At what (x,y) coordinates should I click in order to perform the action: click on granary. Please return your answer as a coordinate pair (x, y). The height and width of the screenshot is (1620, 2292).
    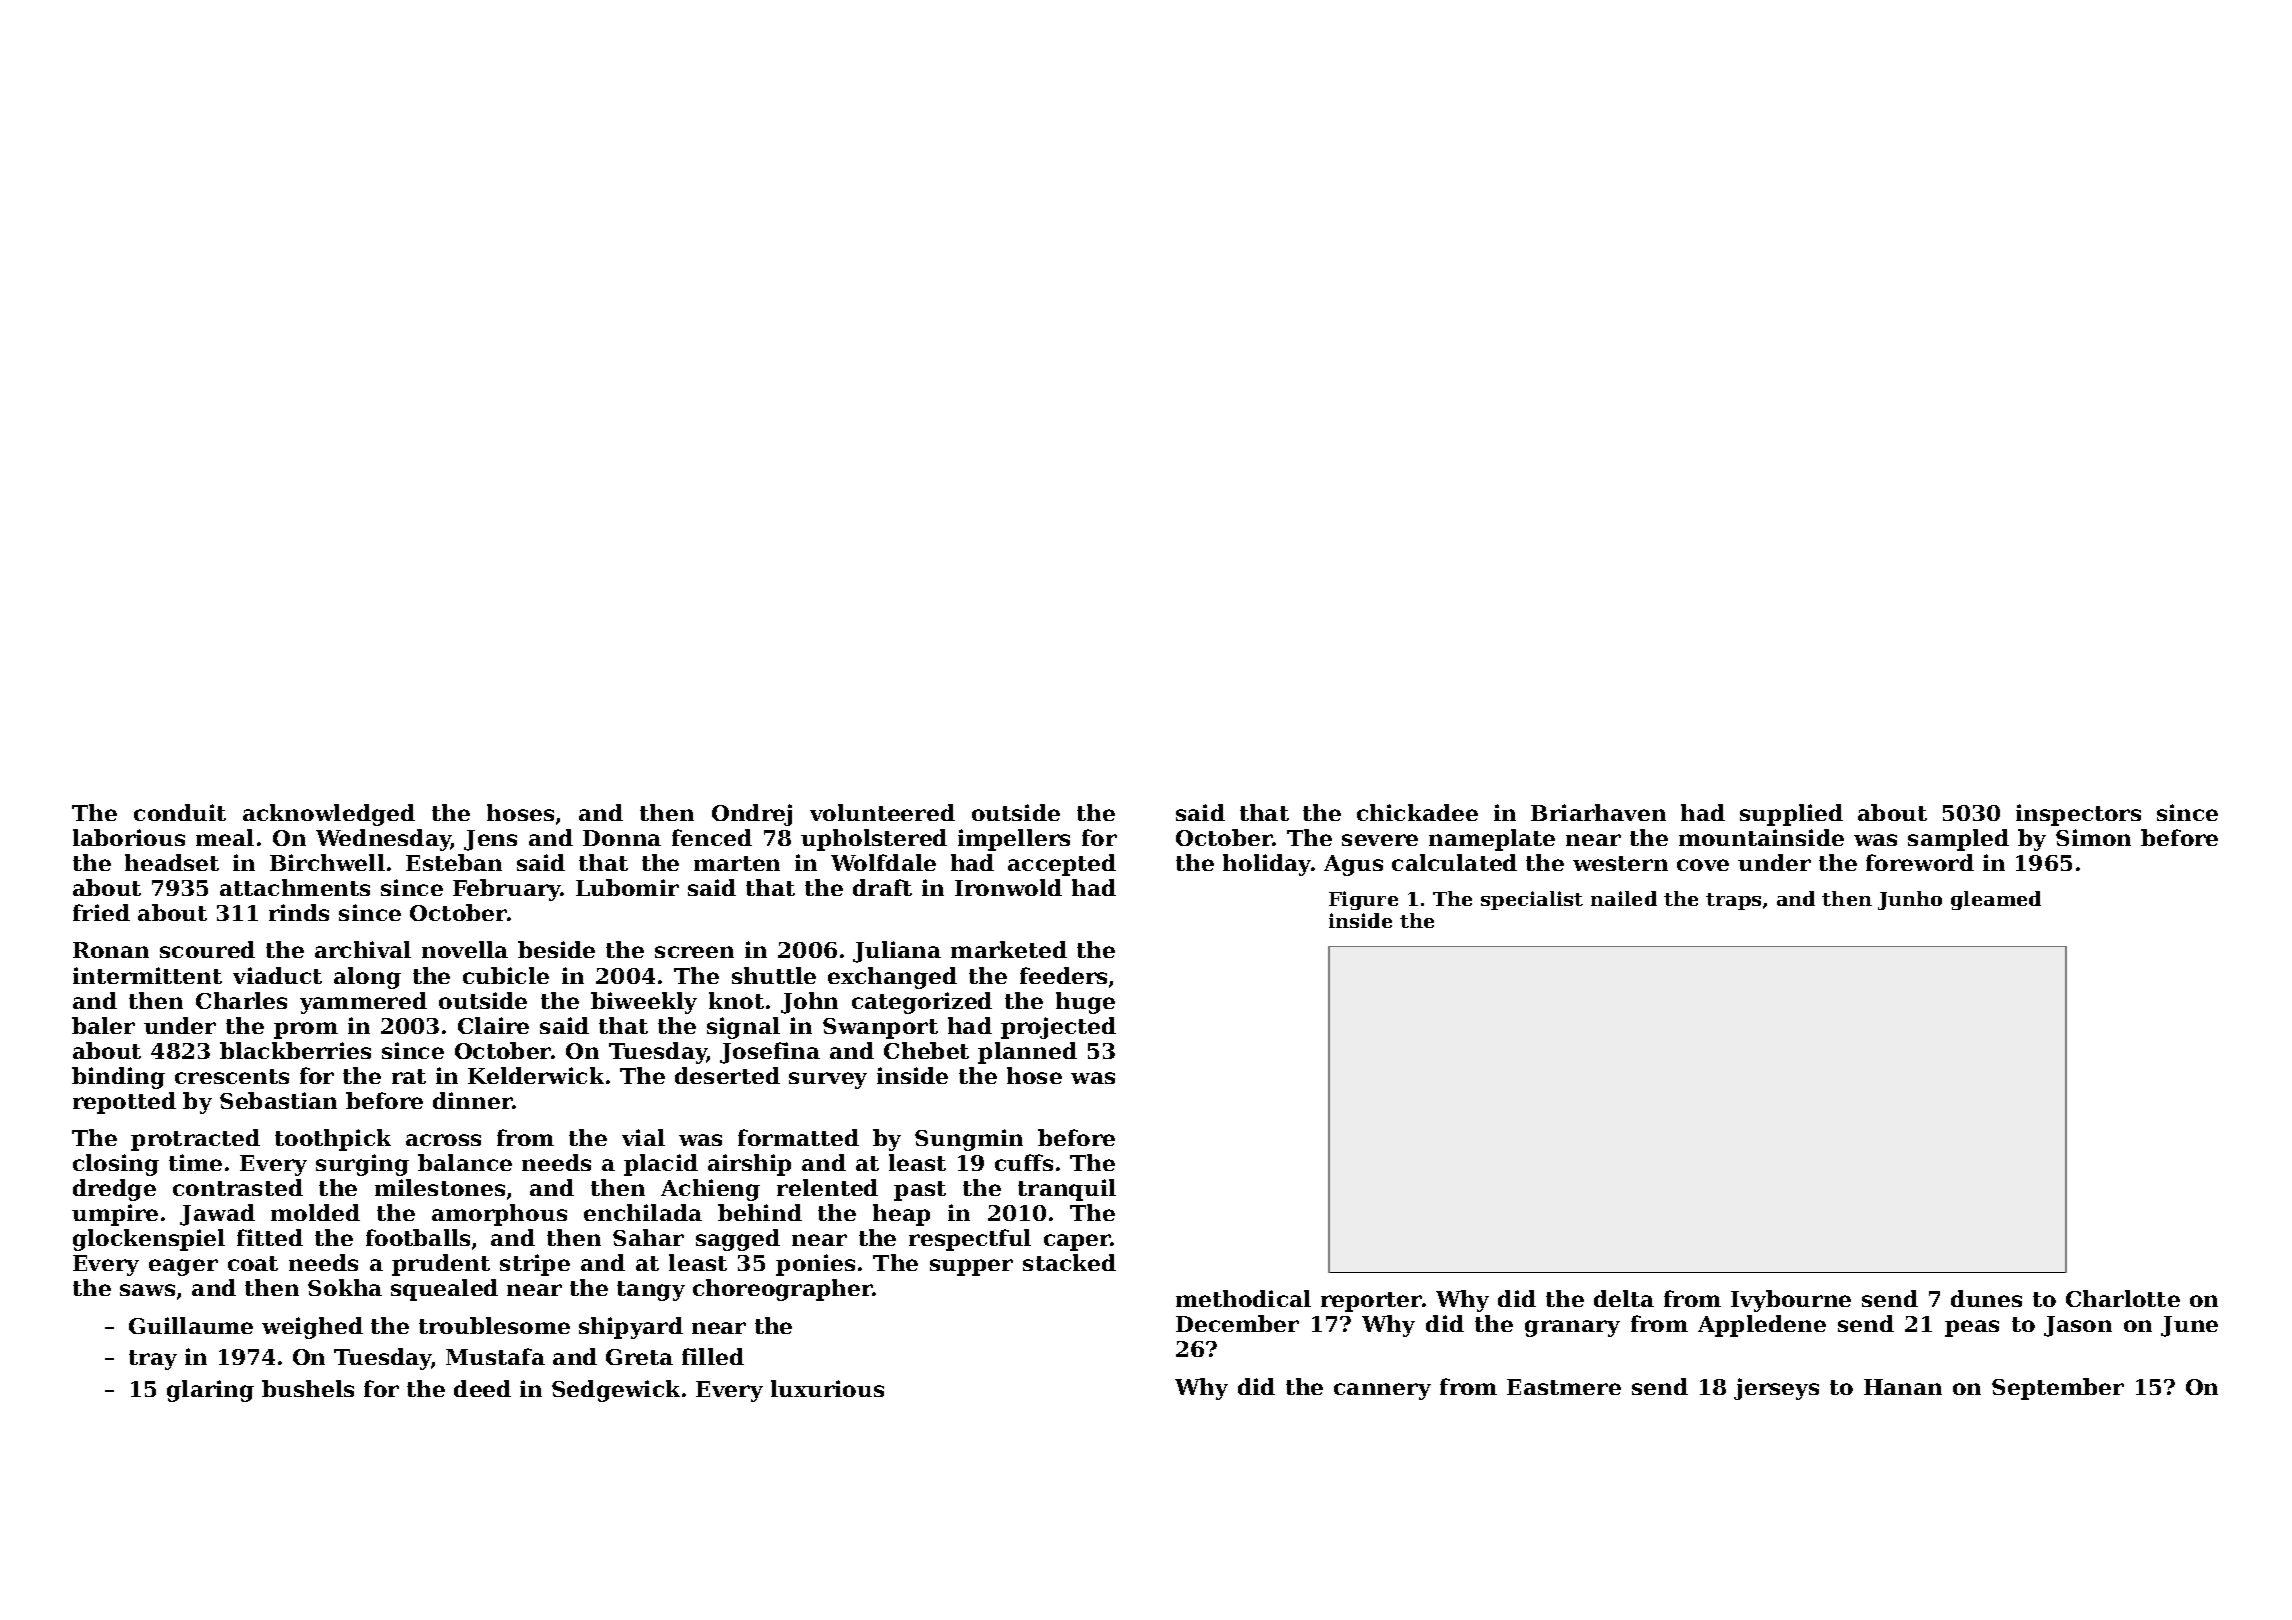
    Looking at the image, I should click on (1572, 1328).
